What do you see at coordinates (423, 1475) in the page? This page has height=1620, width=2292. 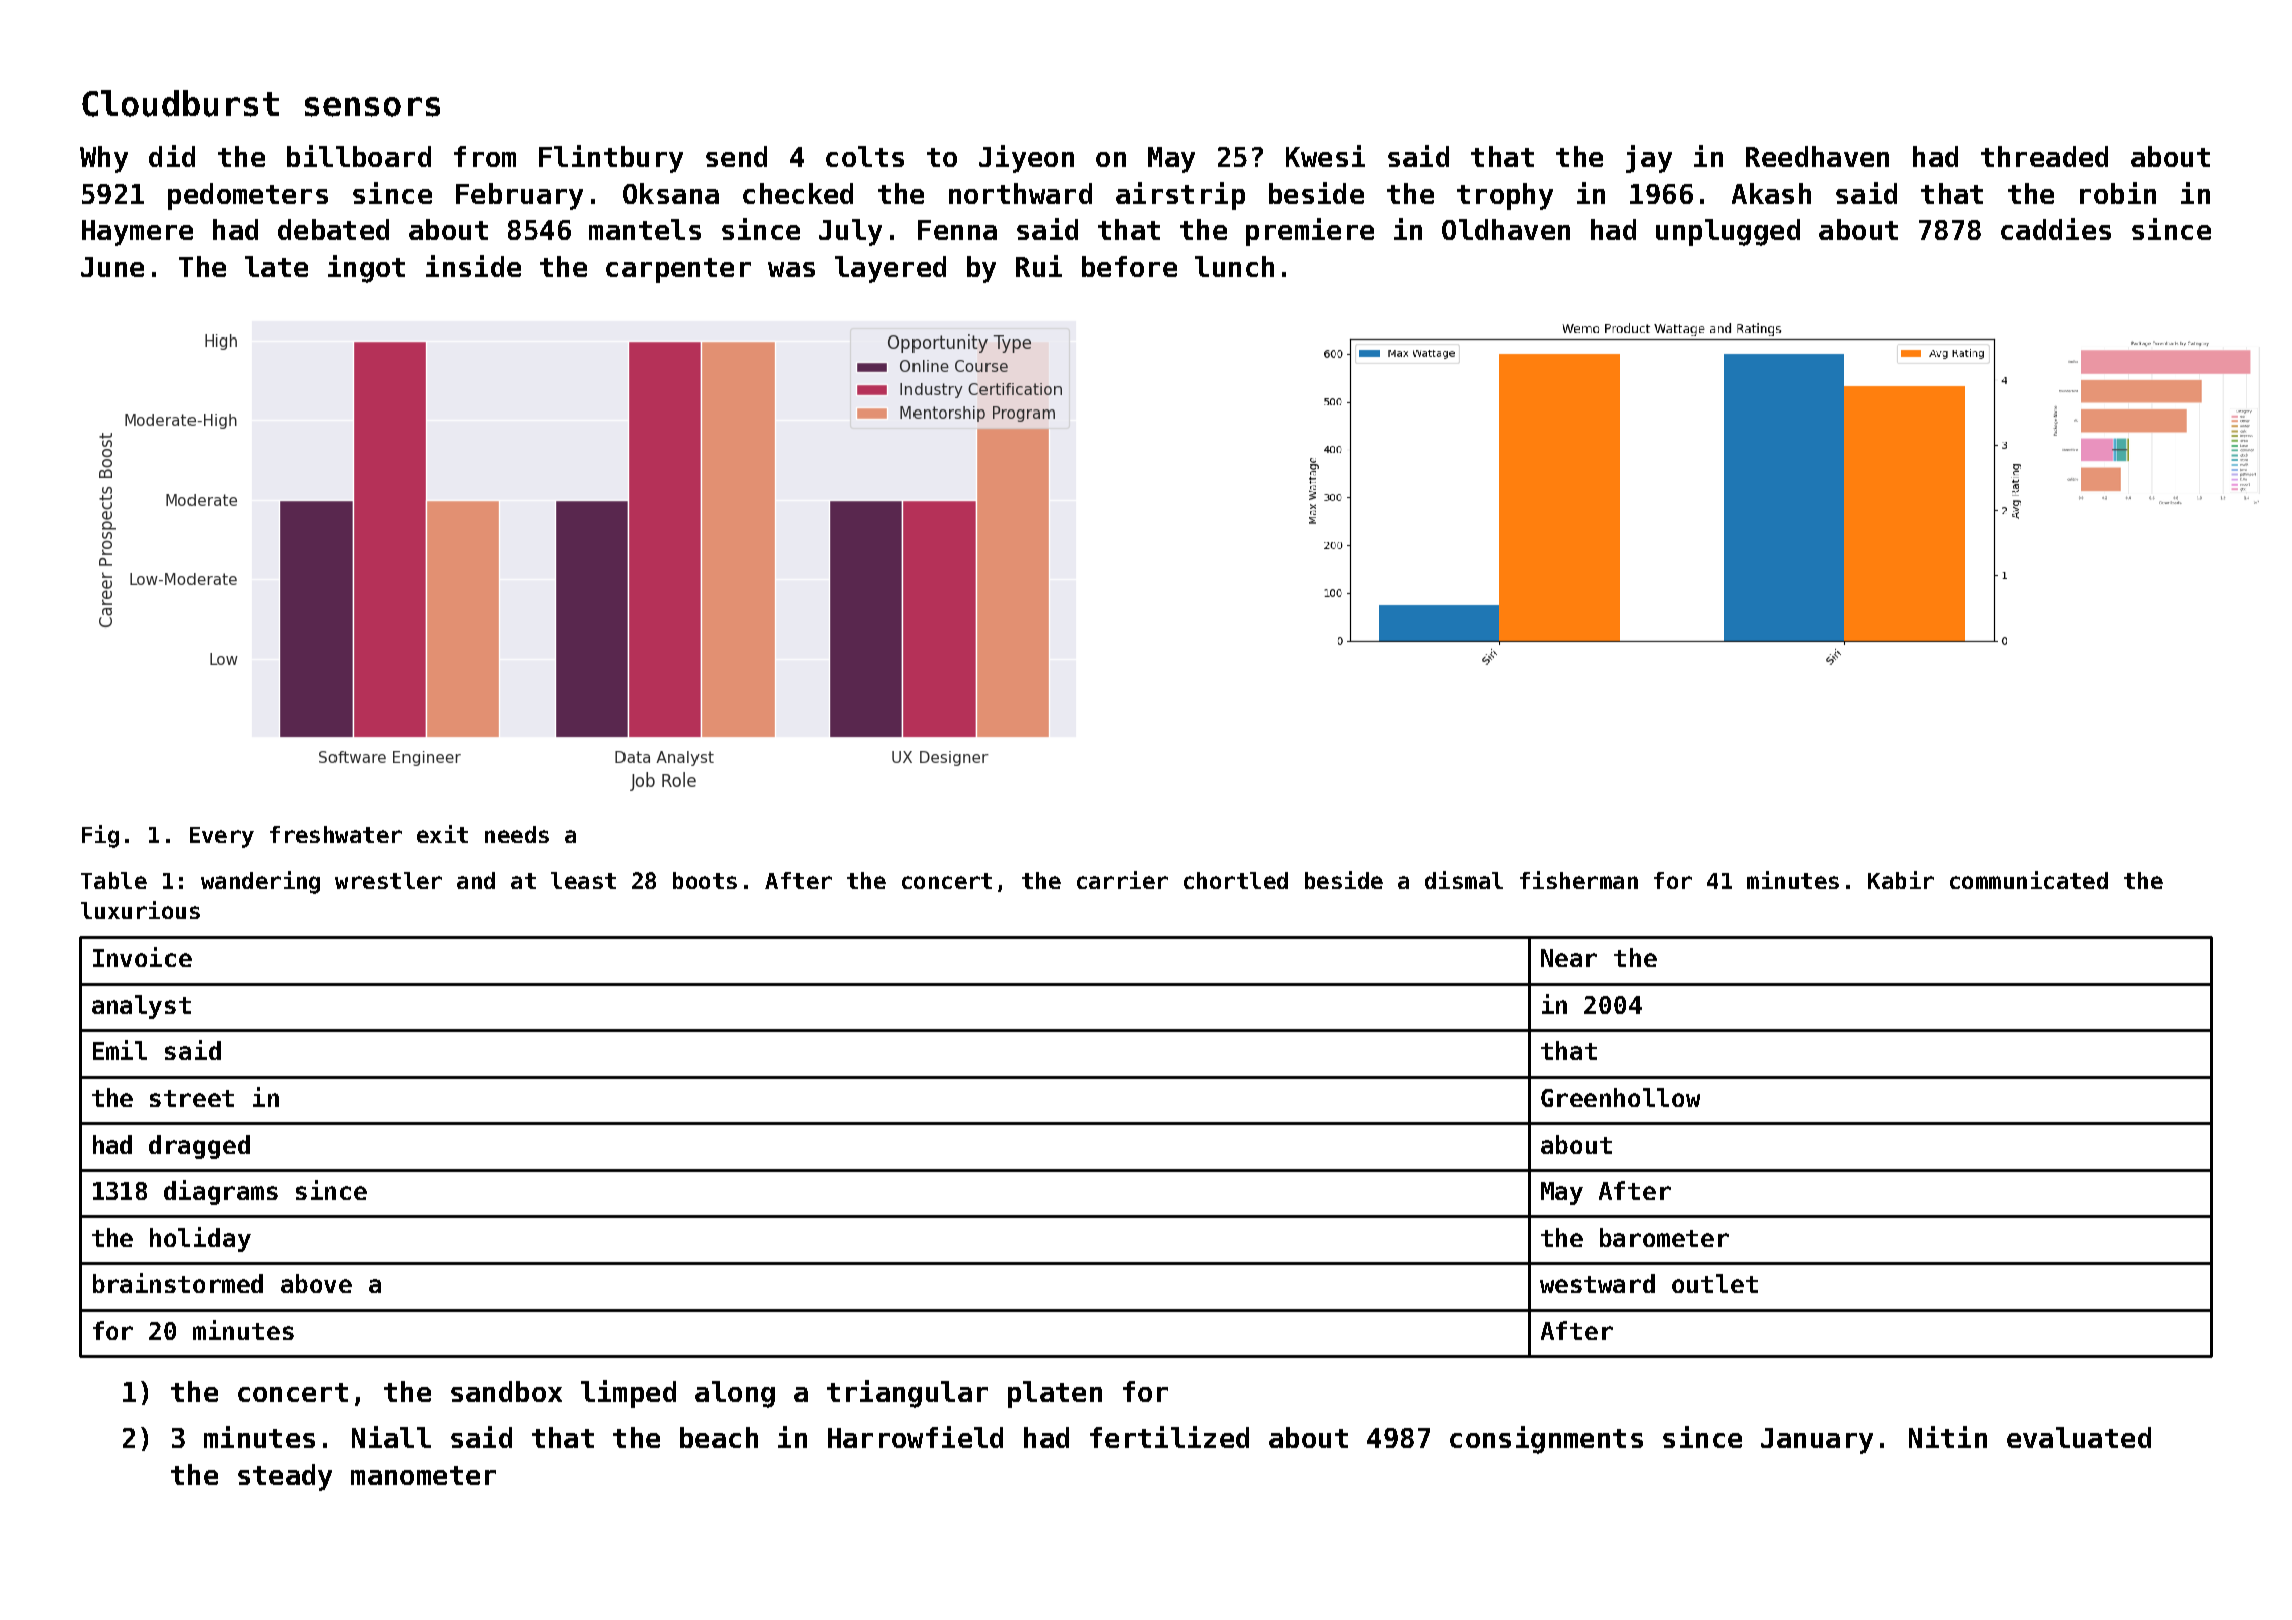 I see `manometer` at bounding box center [423, 1475].
